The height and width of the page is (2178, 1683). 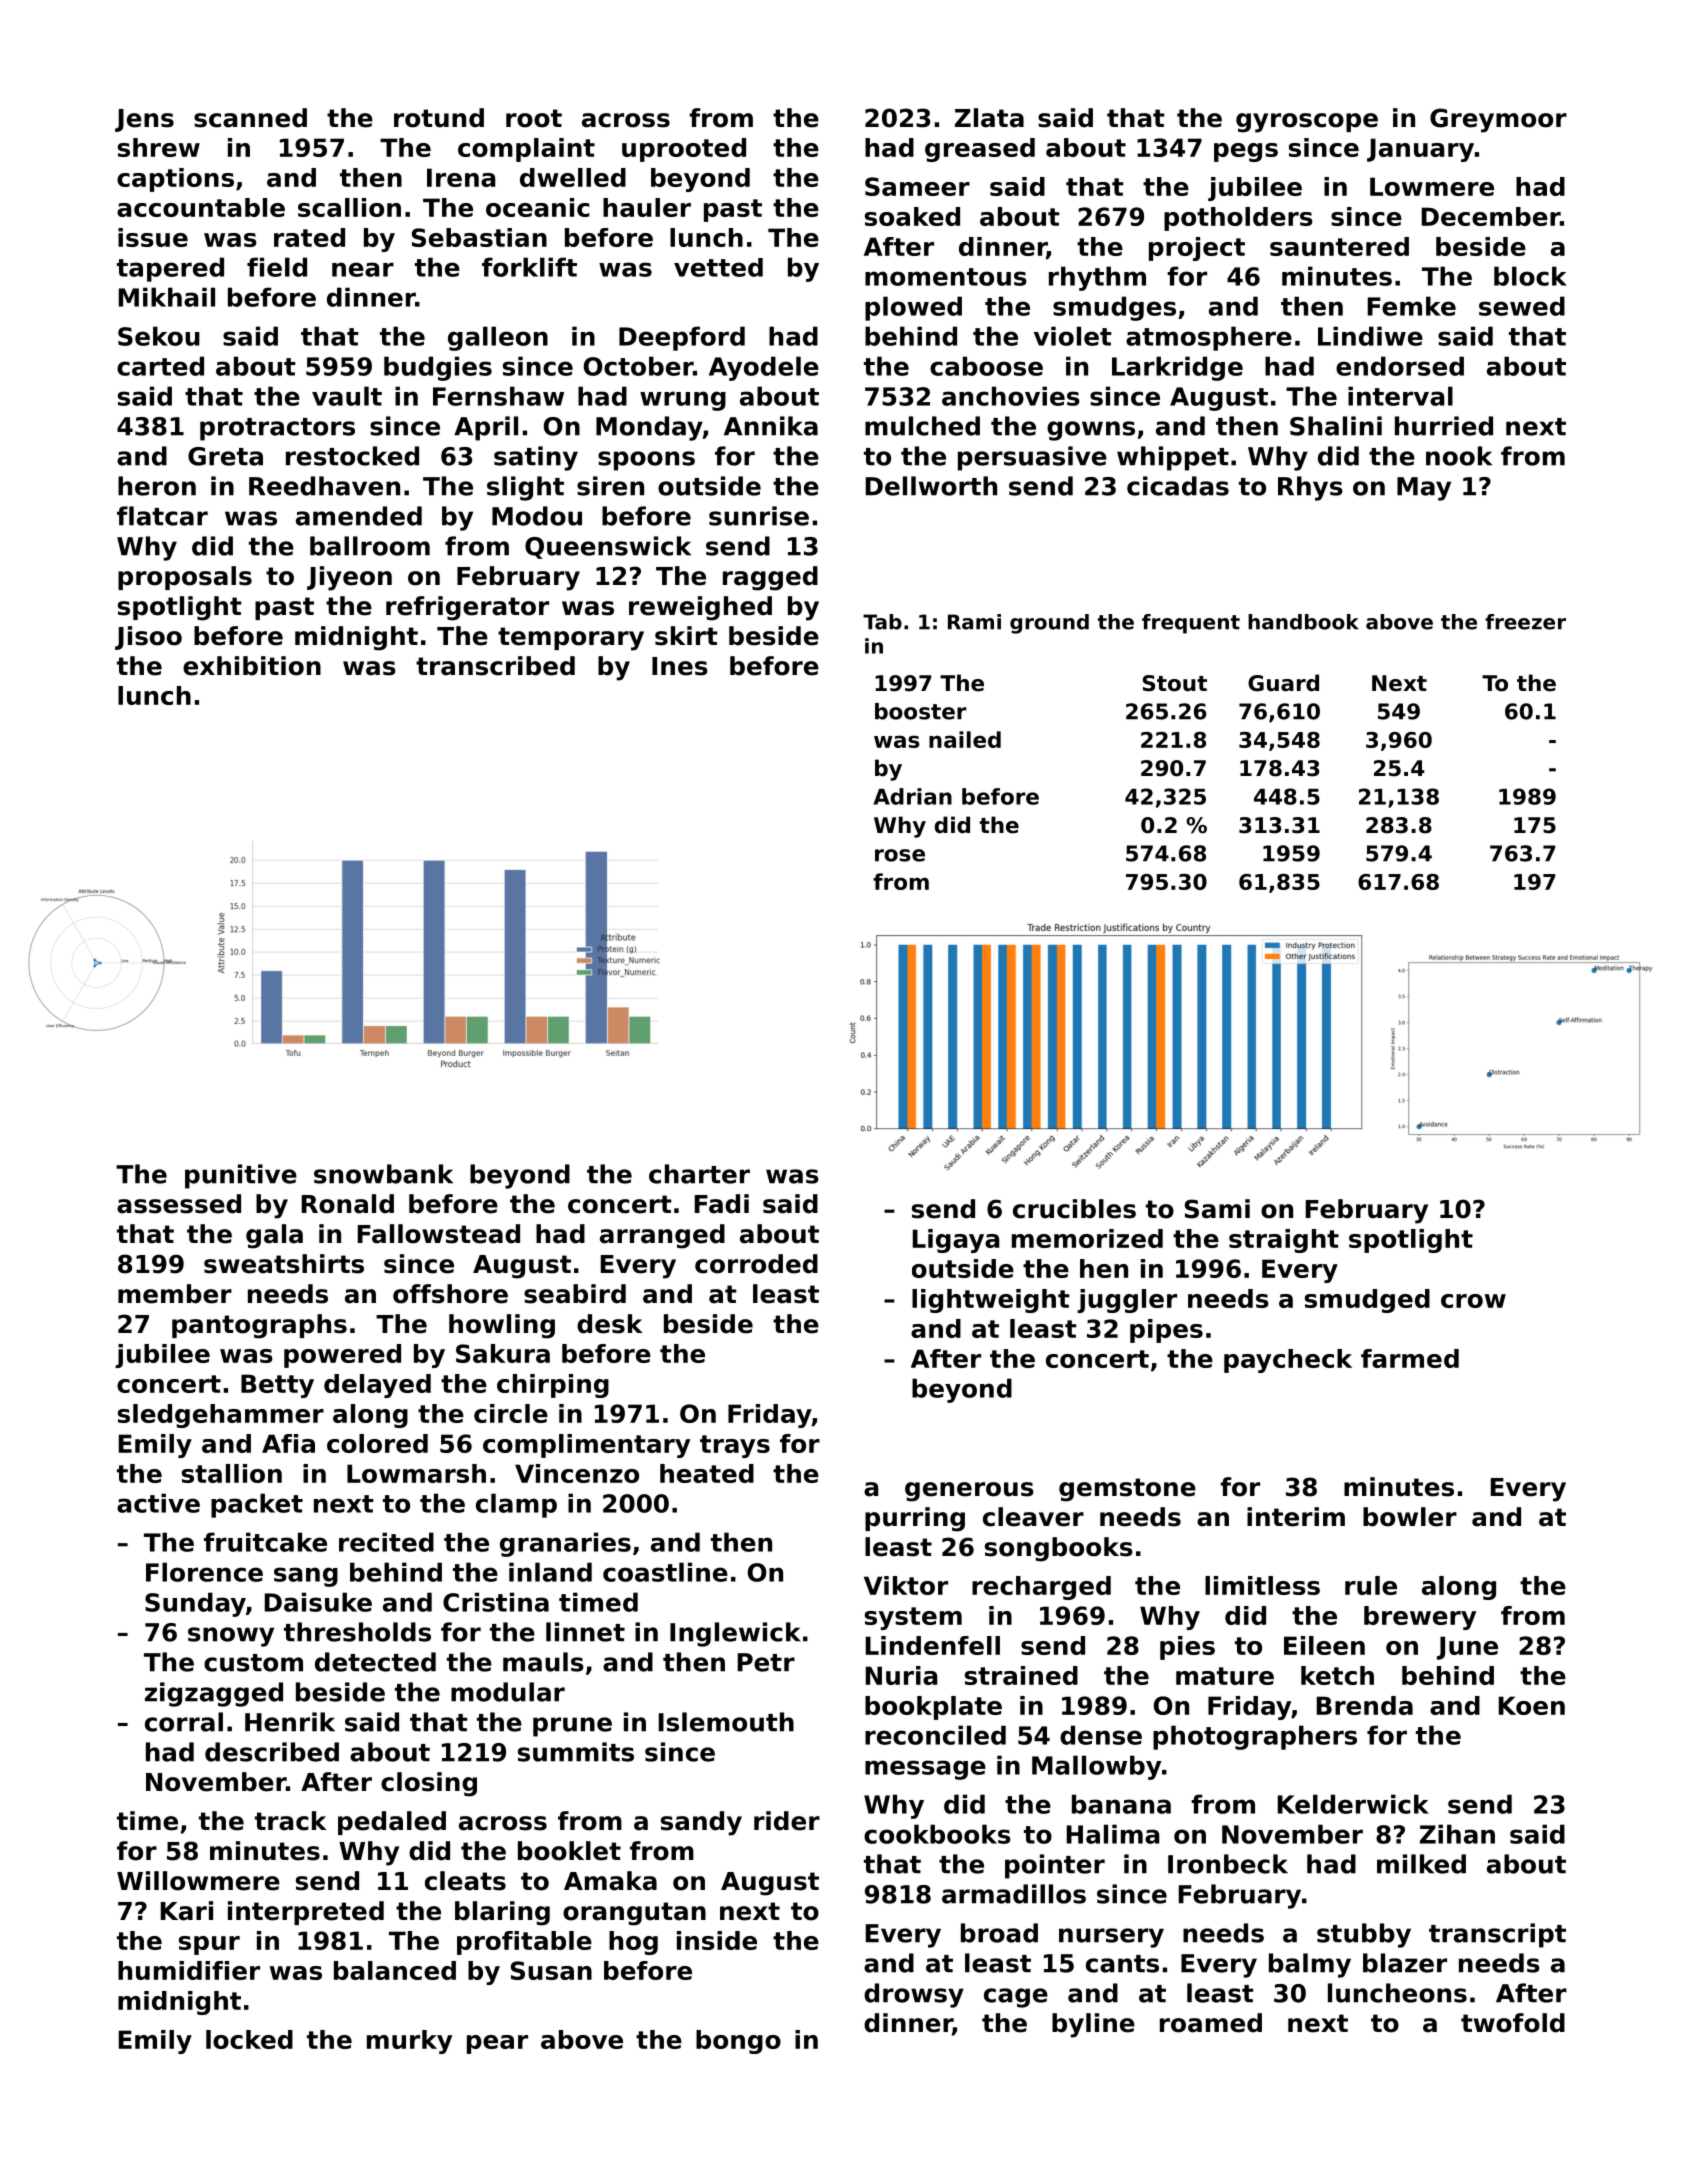 I want to click on Guard, so click(x=1283, y=683).
